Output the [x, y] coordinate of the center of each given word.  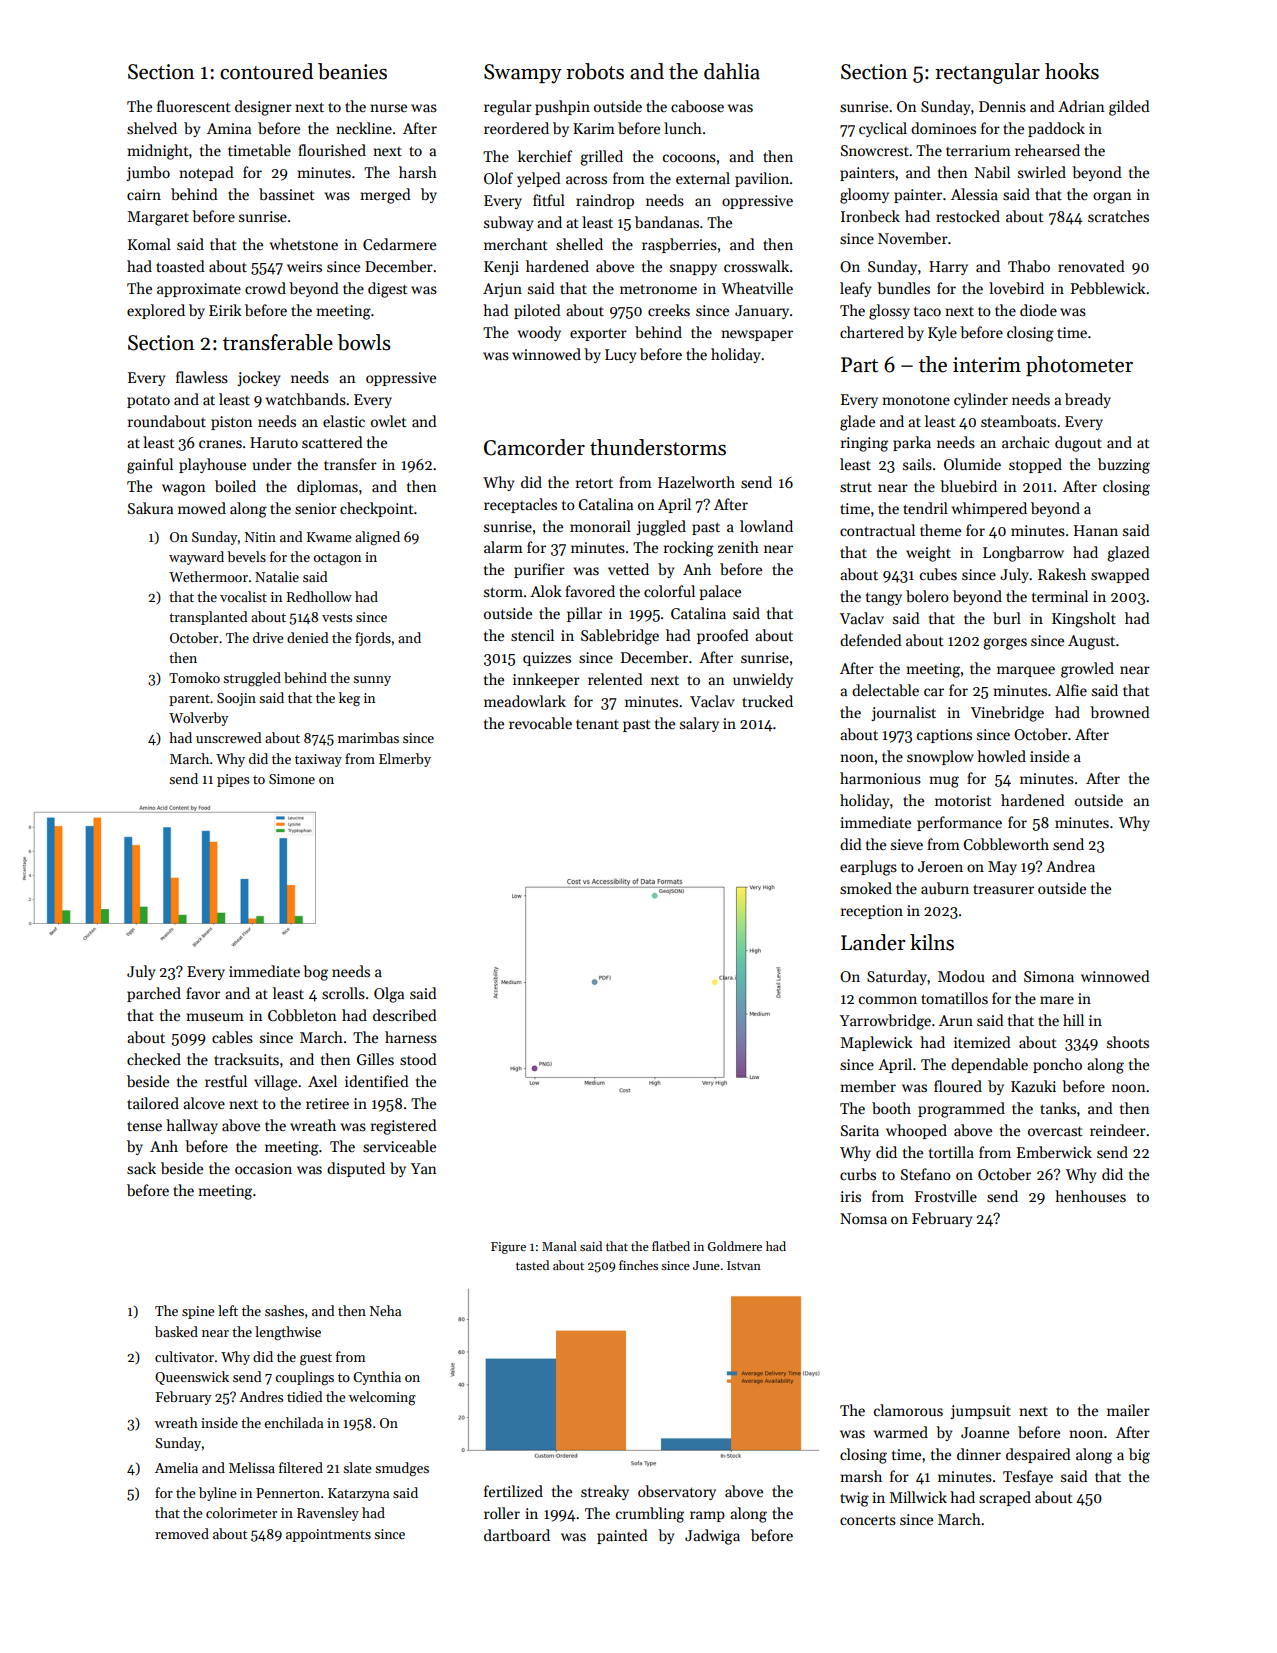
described [405, 1015]
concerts [868, 1520]
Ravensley [328, 1514]
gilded [1129, 108]
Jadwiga [712, 1537]
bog [315, 973]
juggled [661, 528]
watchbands [306, 399]
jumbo [148, 173]
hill [1073, 1020]
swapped [1120, 575]
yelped [539, 179]
